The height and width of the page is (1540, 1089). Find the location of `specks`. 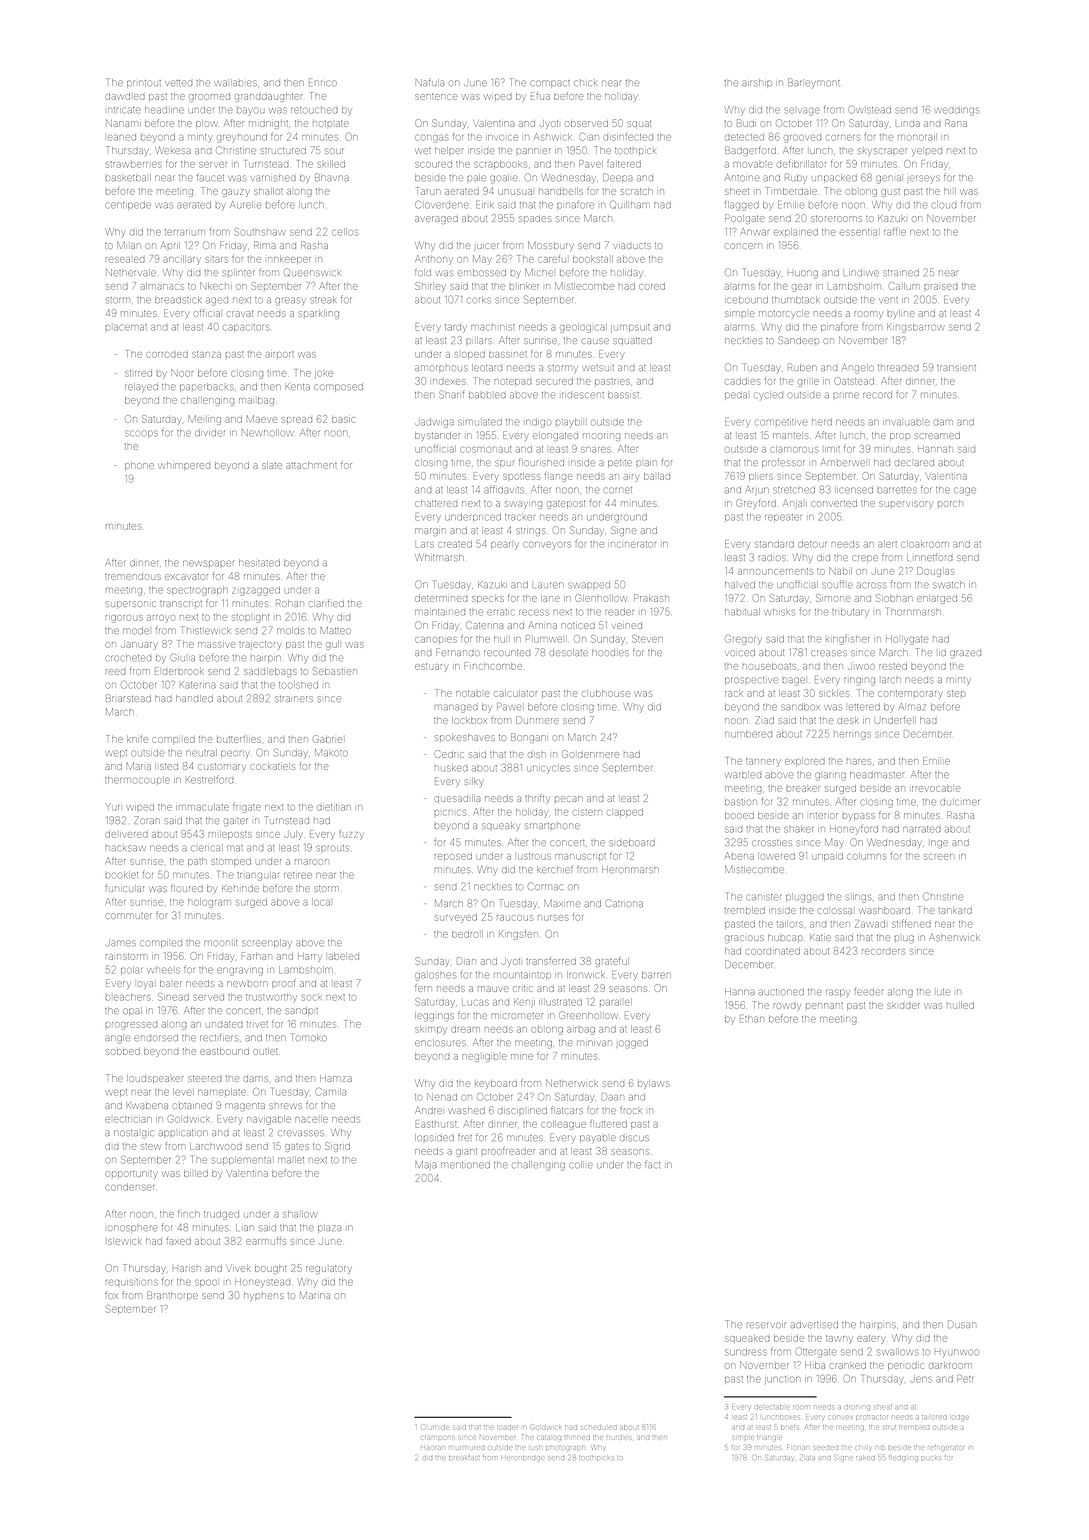

specks is located at coordinates (488, 599).
